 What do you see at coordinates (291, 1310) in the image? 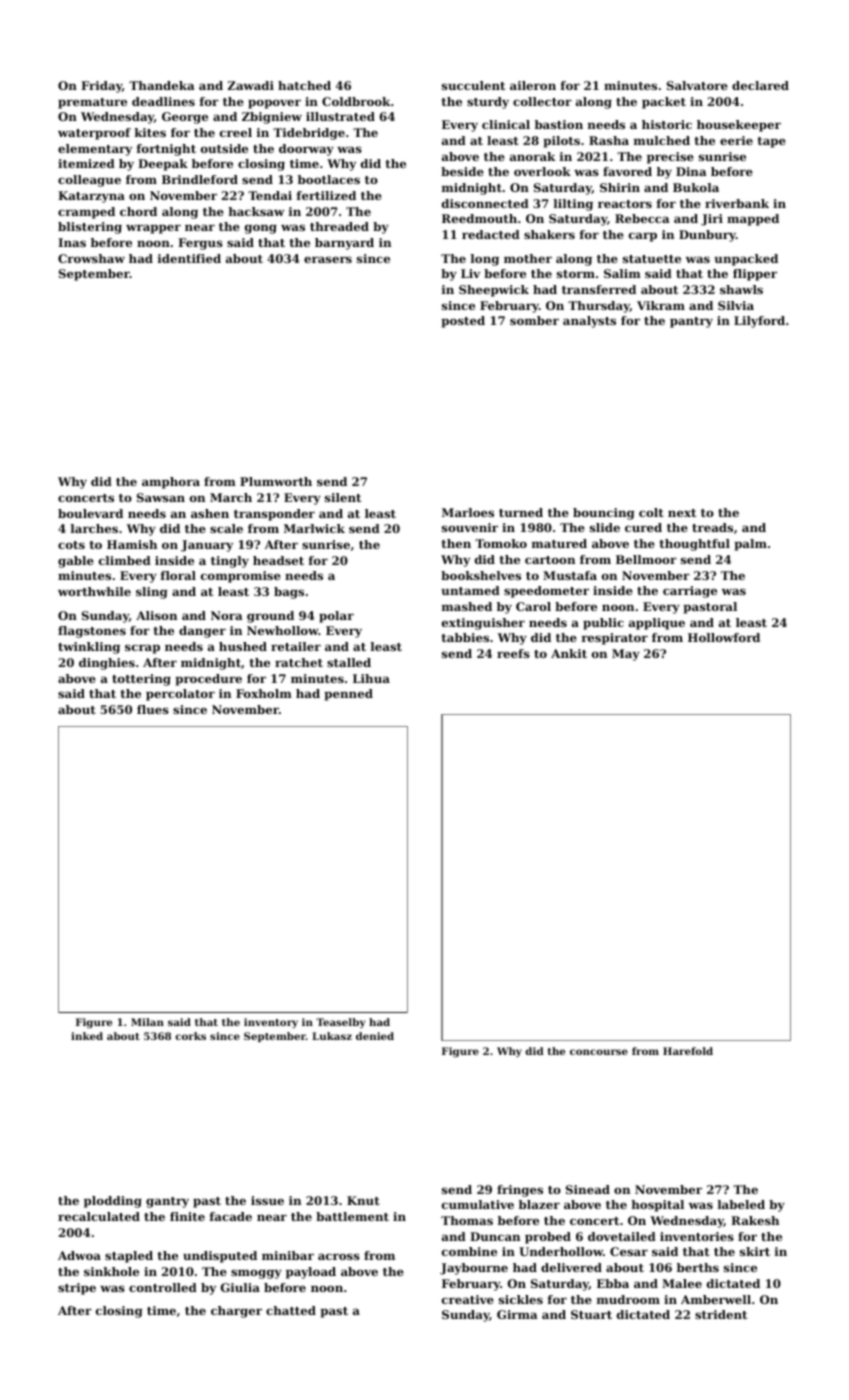
I see `chatted` at bounding box center [291, 1310].
